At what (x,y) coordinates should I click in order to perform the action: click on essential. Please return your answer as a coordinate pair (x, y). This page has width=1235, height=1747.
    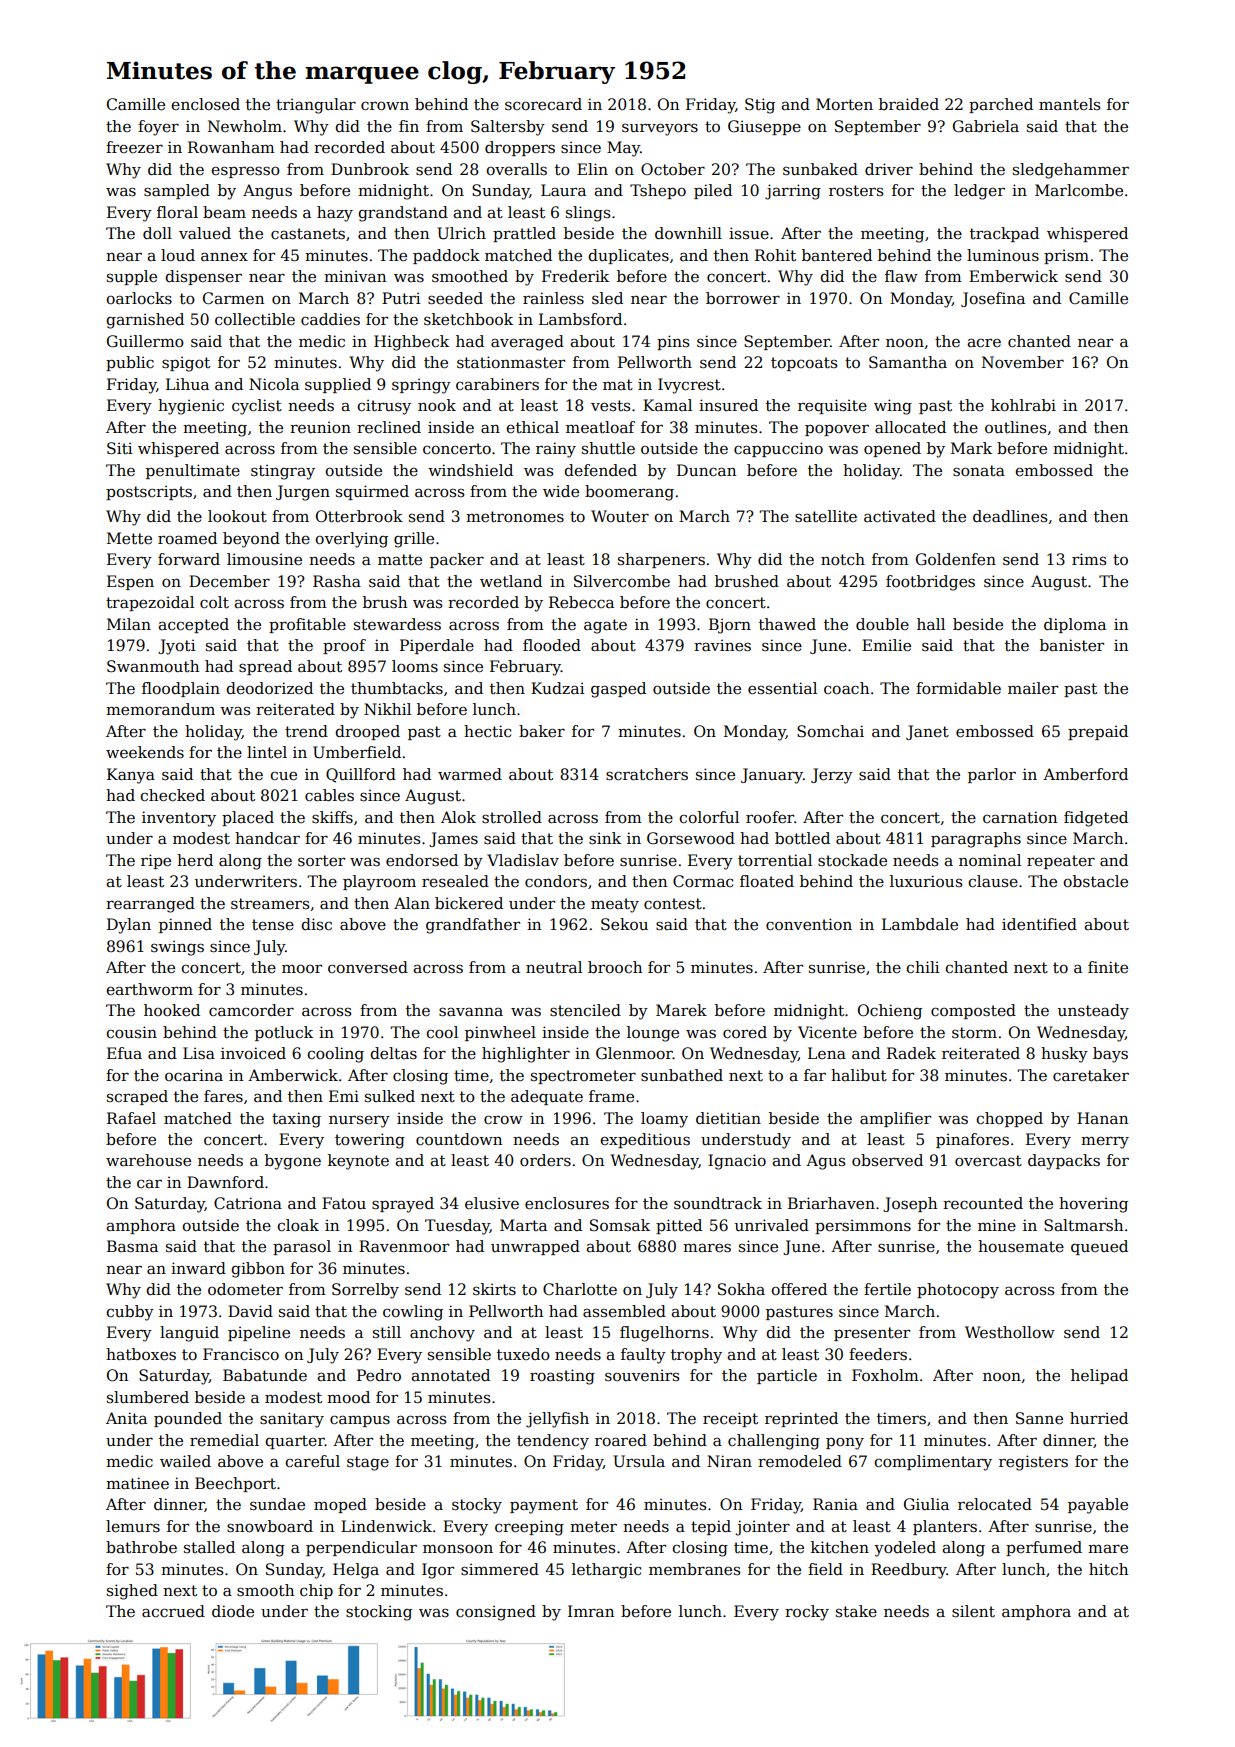
    Looking at the image, I should click on (782, 688).
